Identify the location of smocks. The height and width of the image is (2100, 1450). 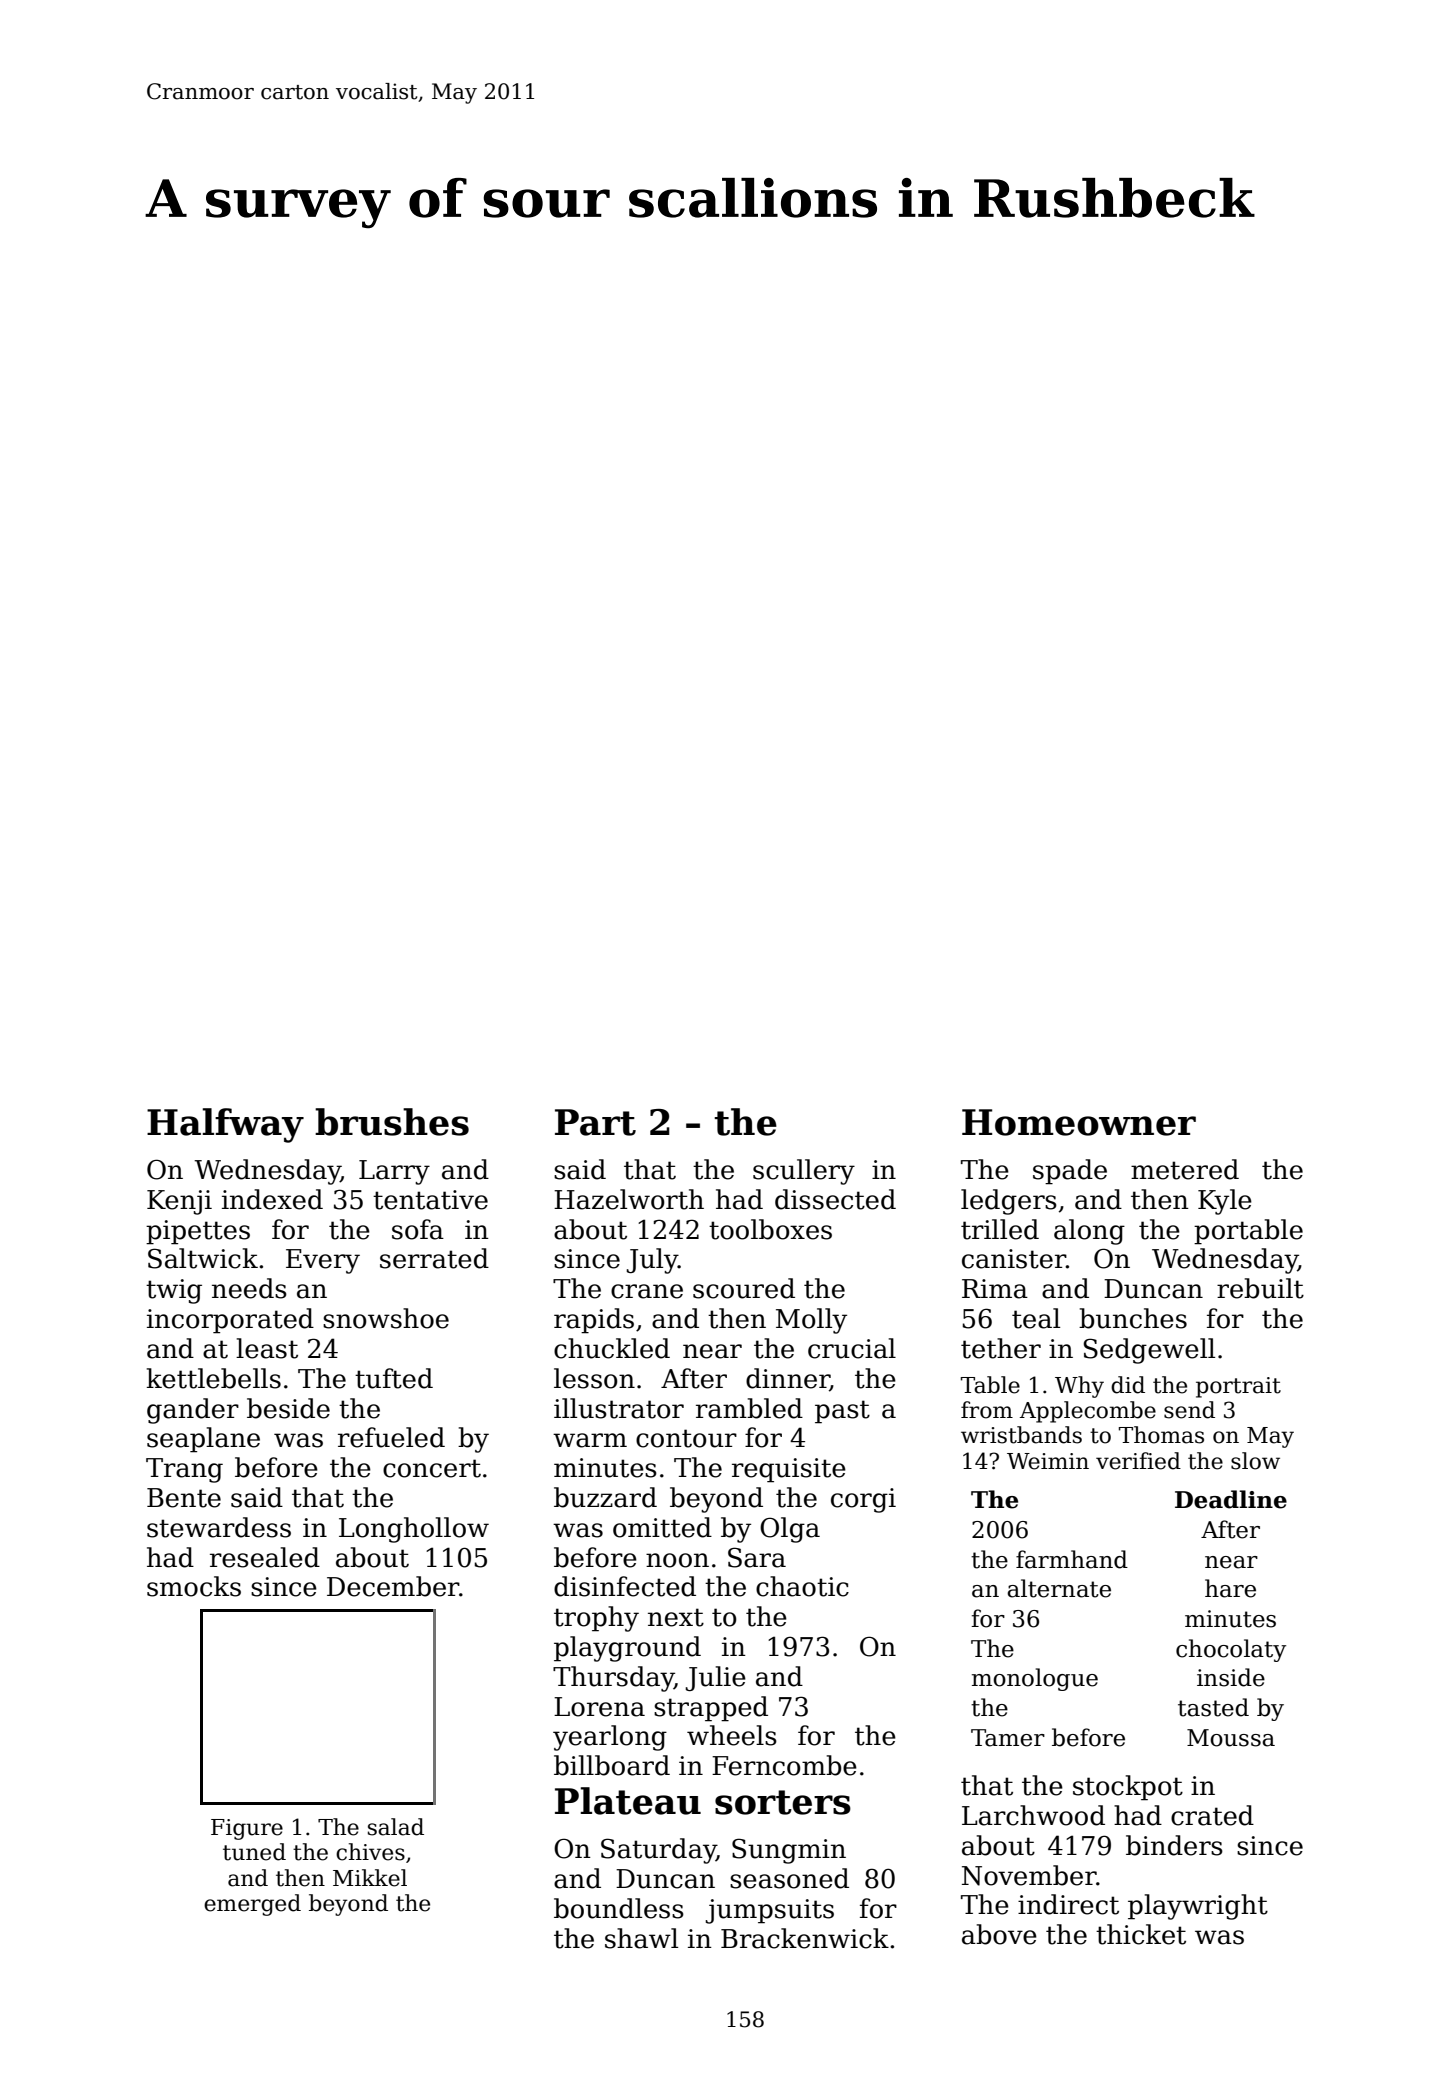
(194, 1586).
